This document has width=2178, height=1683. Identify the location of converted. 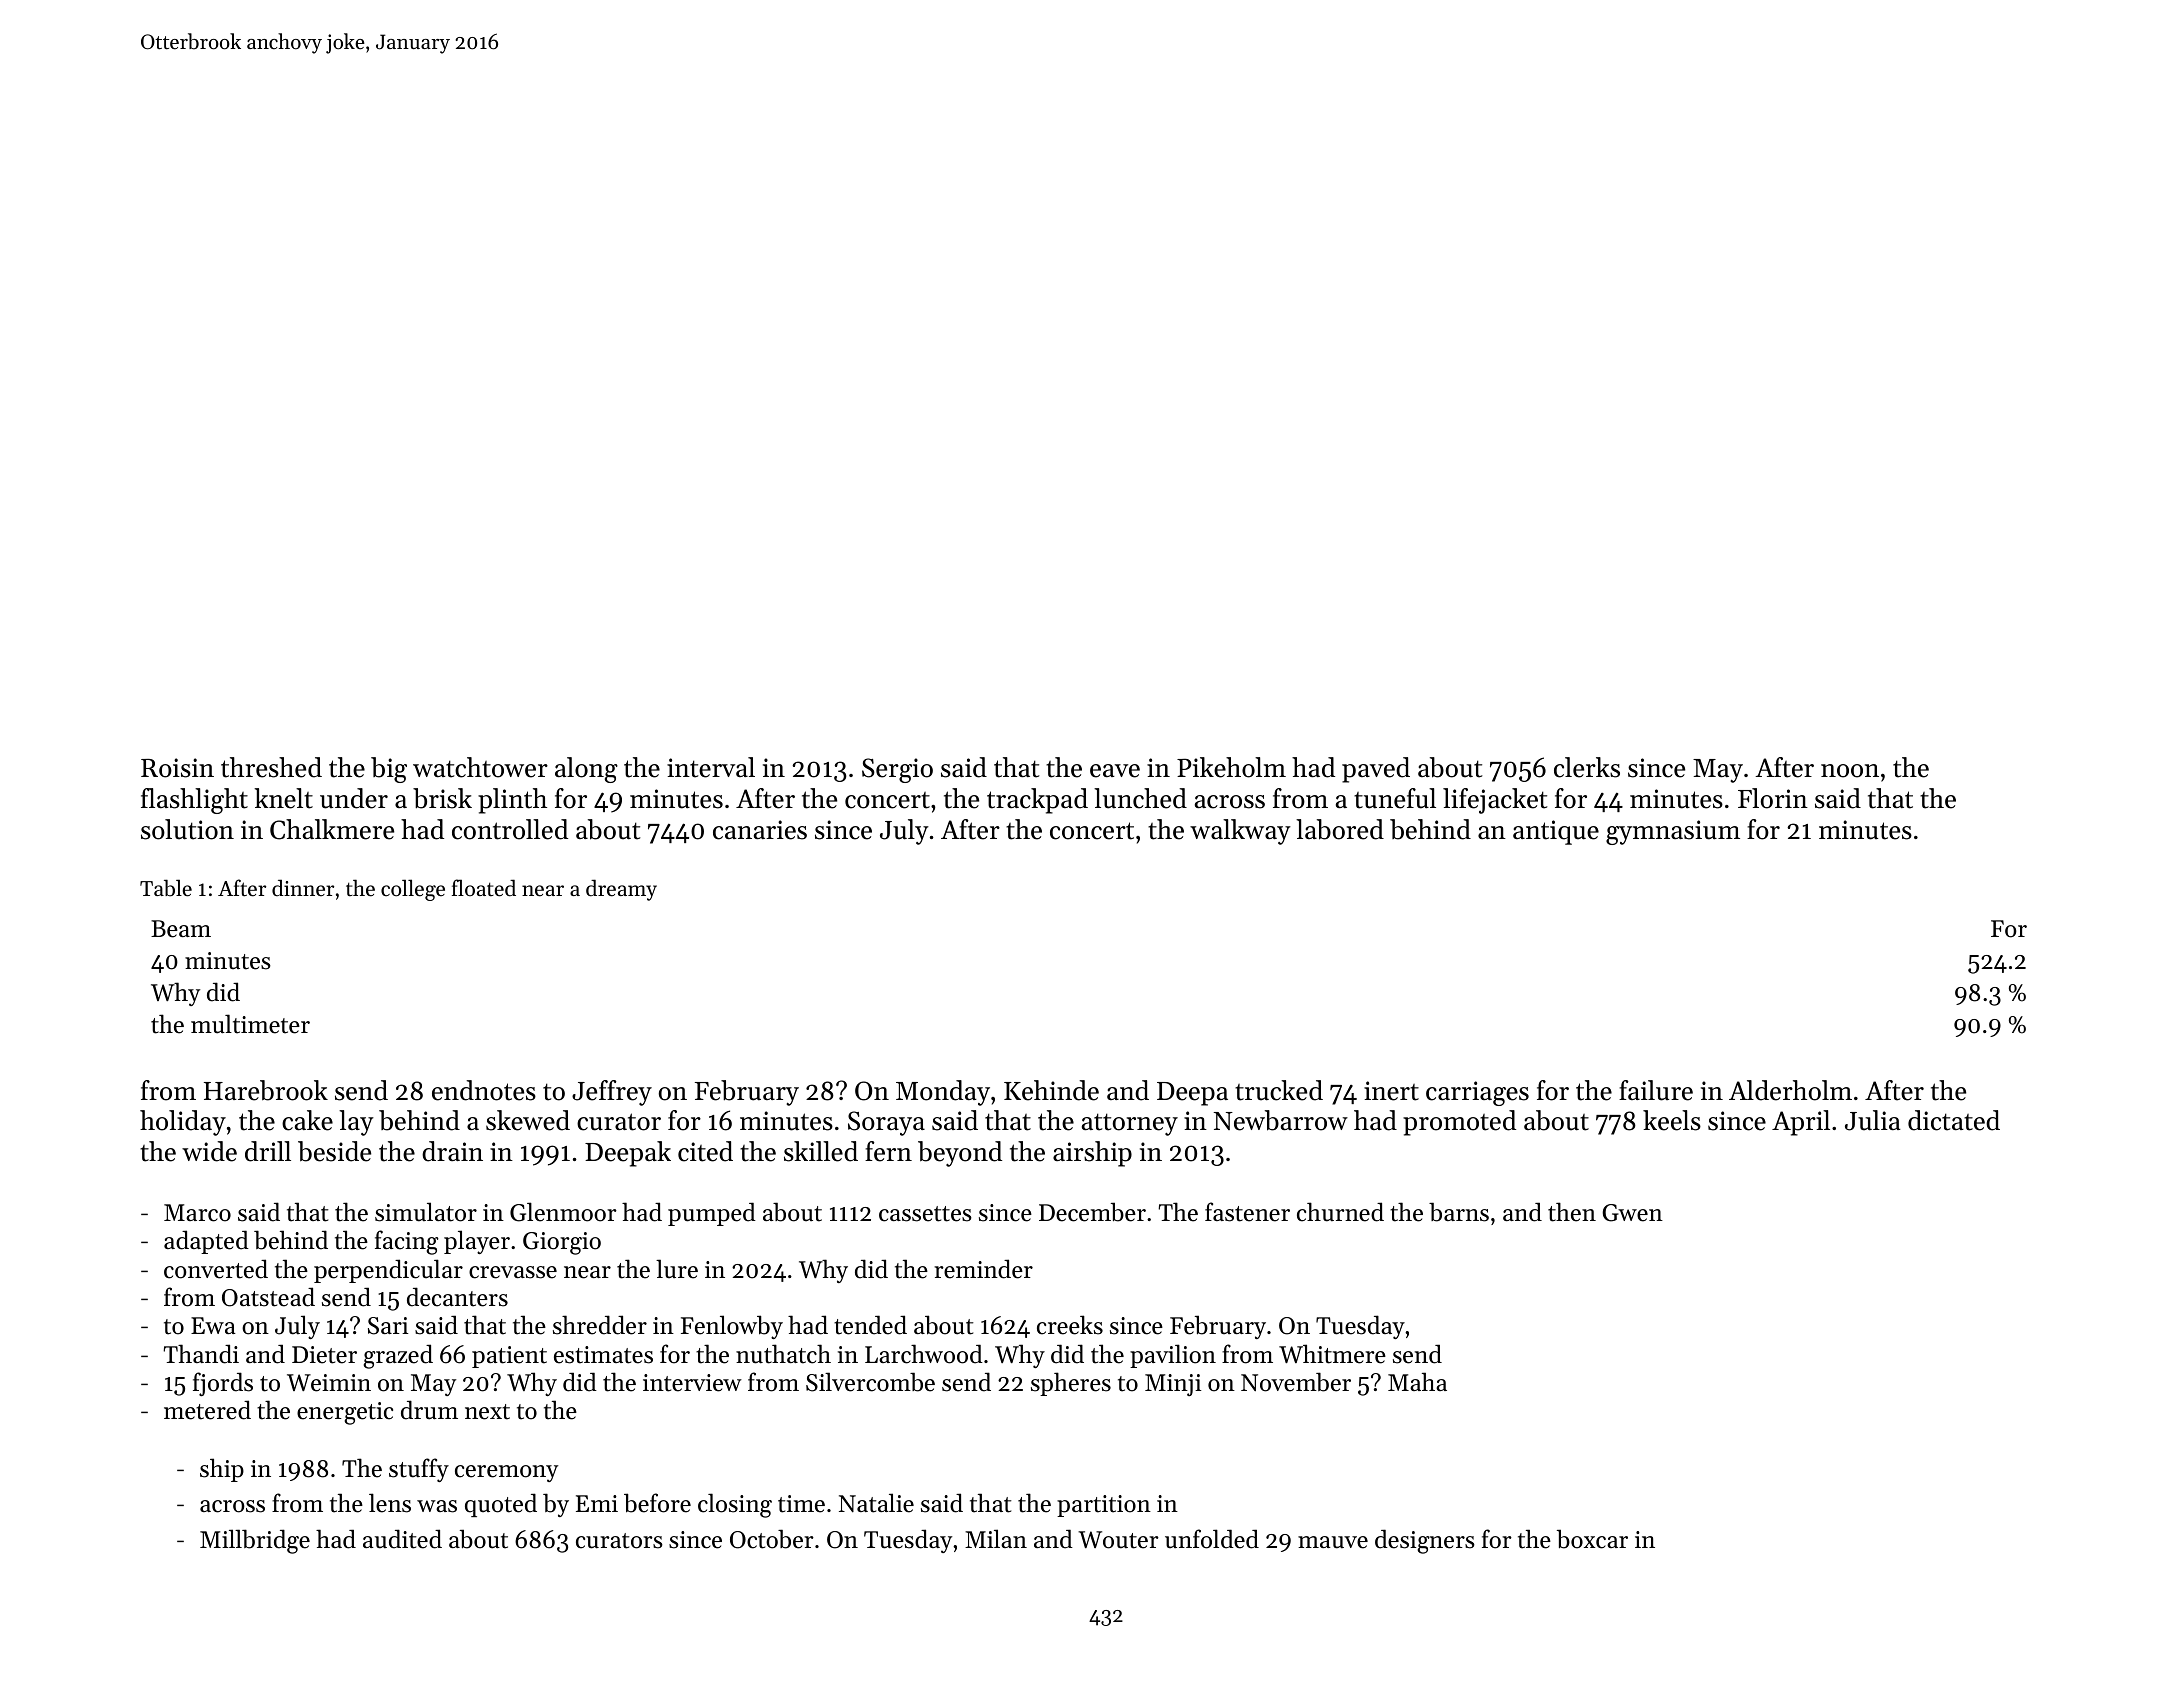
(216, 1269).
